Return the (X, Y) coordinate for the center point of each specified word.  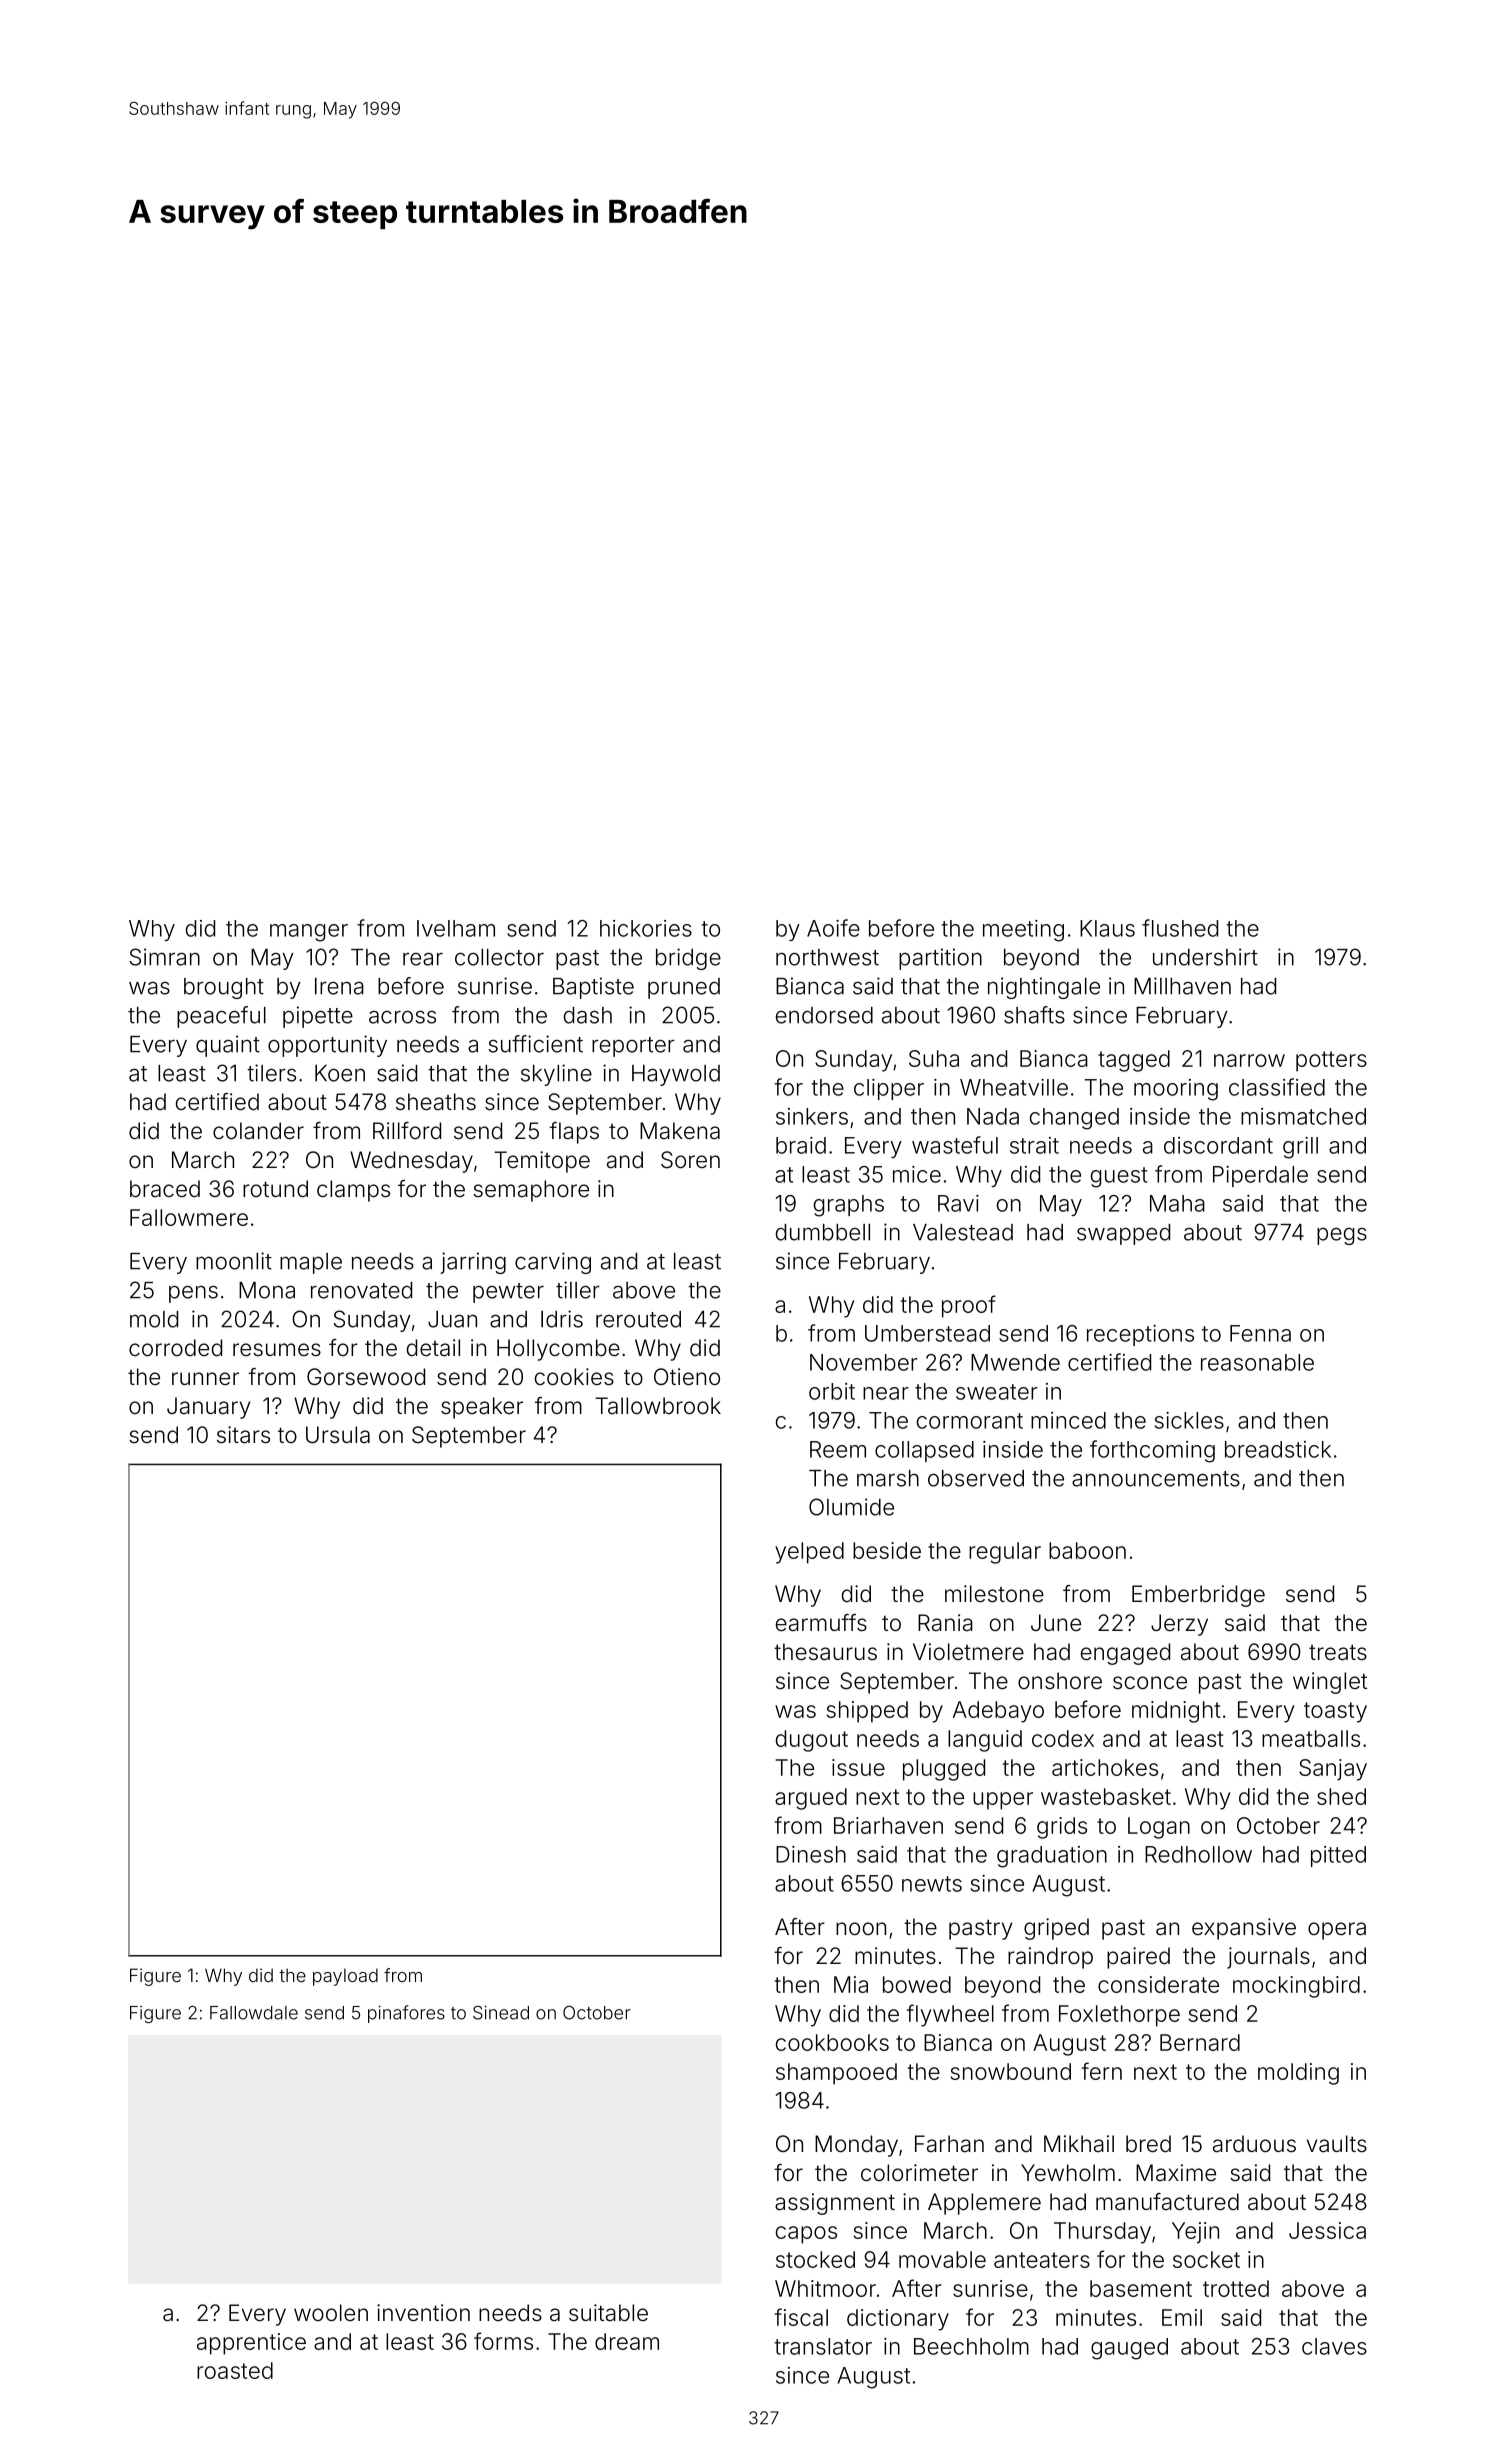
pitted (1338, 1856)
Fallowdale (254, 2013)
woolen (331, 2313)
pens (193, 1294)
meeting (1023, 931)
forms (503, 2341)
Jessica (1327, 2230)
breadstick (1278, 1449)
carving (553, 1263)
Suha (934, 1058)
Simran (165, 957)
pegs (1342, 1236)
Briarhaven (888, 1825)
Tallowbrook (658, 1406)
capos (806, 2235)
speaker (482, 1408)
